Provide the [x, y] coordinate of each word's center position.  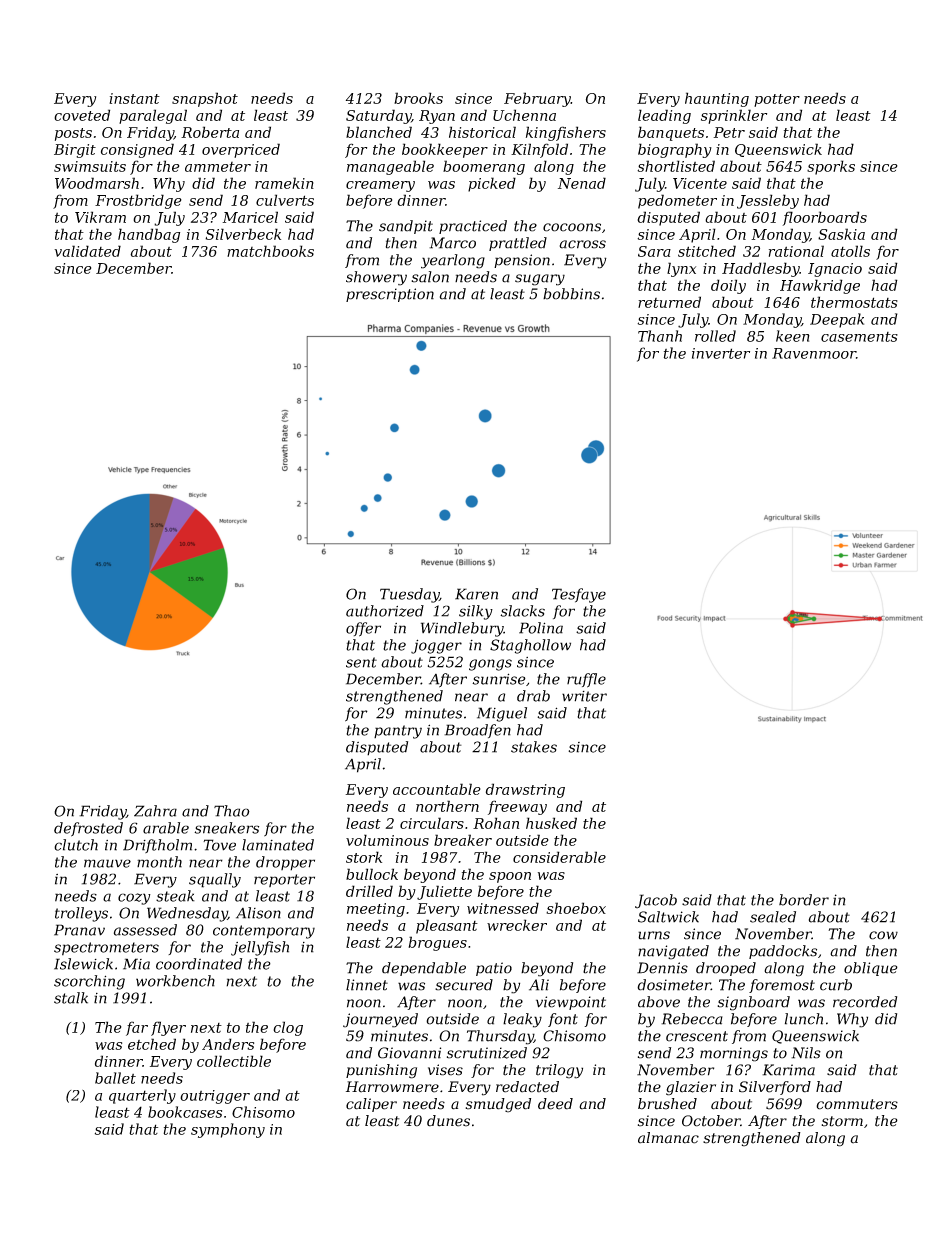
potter [777, 100]
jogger [436, 646]
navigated [673, 952]
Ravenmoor [814, 353]
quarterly [142, 1096]
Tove [219, 845]
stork [364, 857]
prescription [390, 295]
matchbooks [270, 251]
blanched [379, 132]
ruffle [586, 680]
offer [363, 629]
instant [134, 98]
